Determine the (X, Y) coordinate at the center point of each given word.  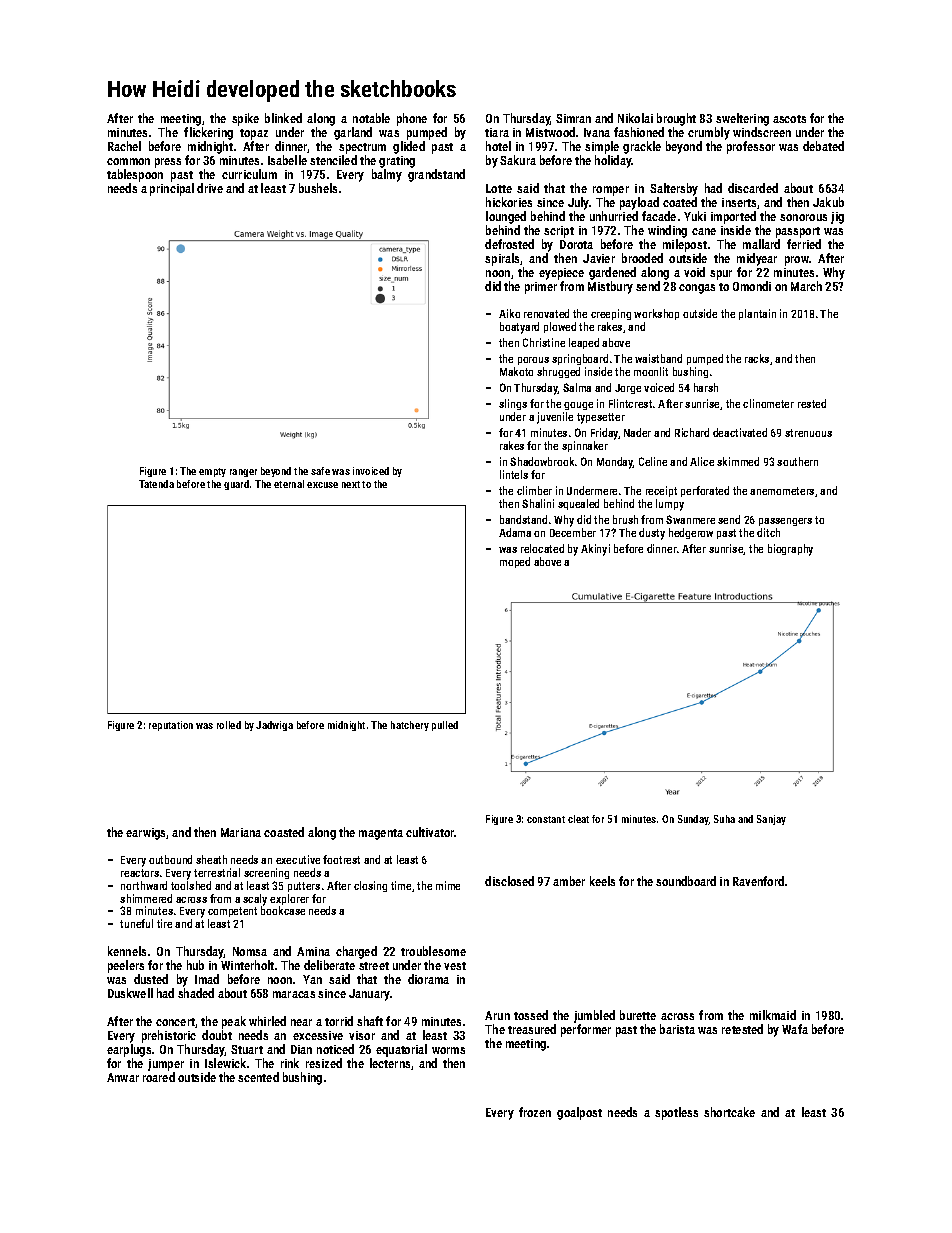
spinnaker (585, 446)
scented (258, 1077)
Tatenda (156, 484)
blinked (283, 118)
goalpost (579, 1113)
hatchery (410, 726)
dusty (652, 534)
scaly (255, 900)
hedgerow (691, 533)
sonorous (803, 217)
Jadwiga (274, 726)
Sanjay (771, 820)
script (559, 232)
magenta (381, 834)
